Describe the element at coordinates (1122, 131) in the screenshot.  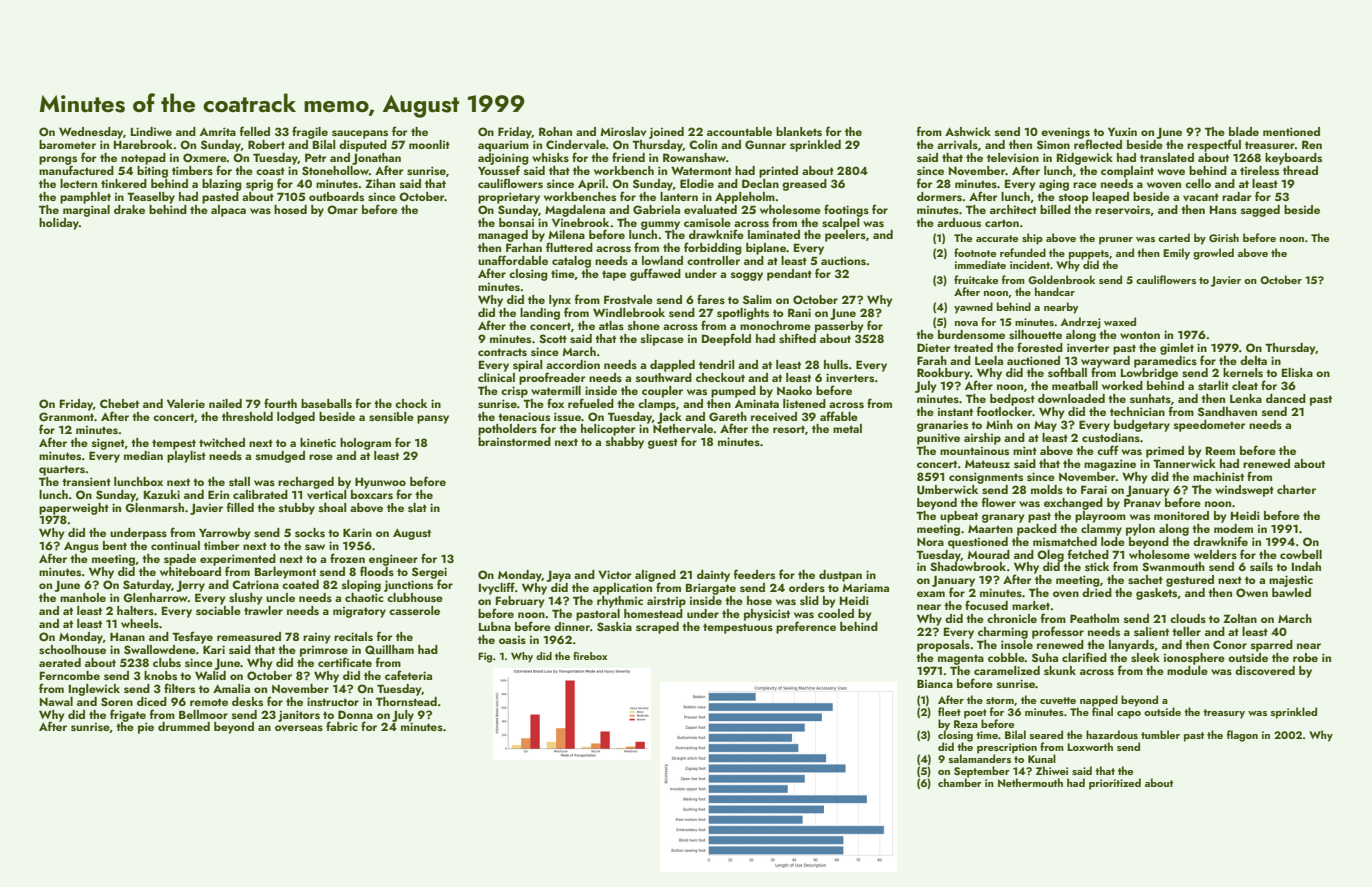
I see `Yuxin` at that location.
